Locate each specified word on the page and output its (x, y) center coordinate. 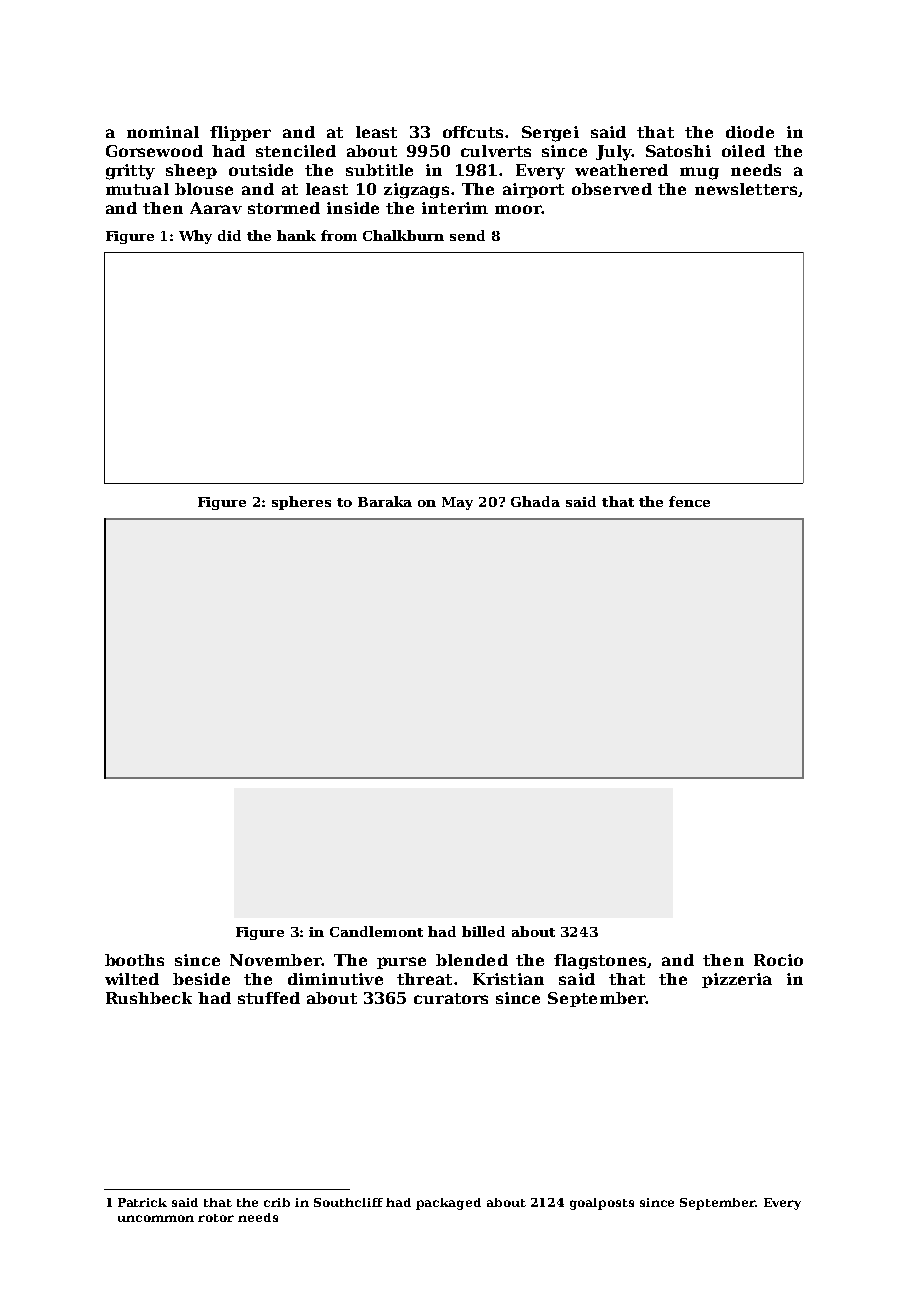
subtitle (379, 170)
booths (134, 960)
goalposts (602, 1204)
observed (612, 189)
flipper (240, 133)
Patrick (142, 1202)
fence (689, 501)
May (457, 503)
